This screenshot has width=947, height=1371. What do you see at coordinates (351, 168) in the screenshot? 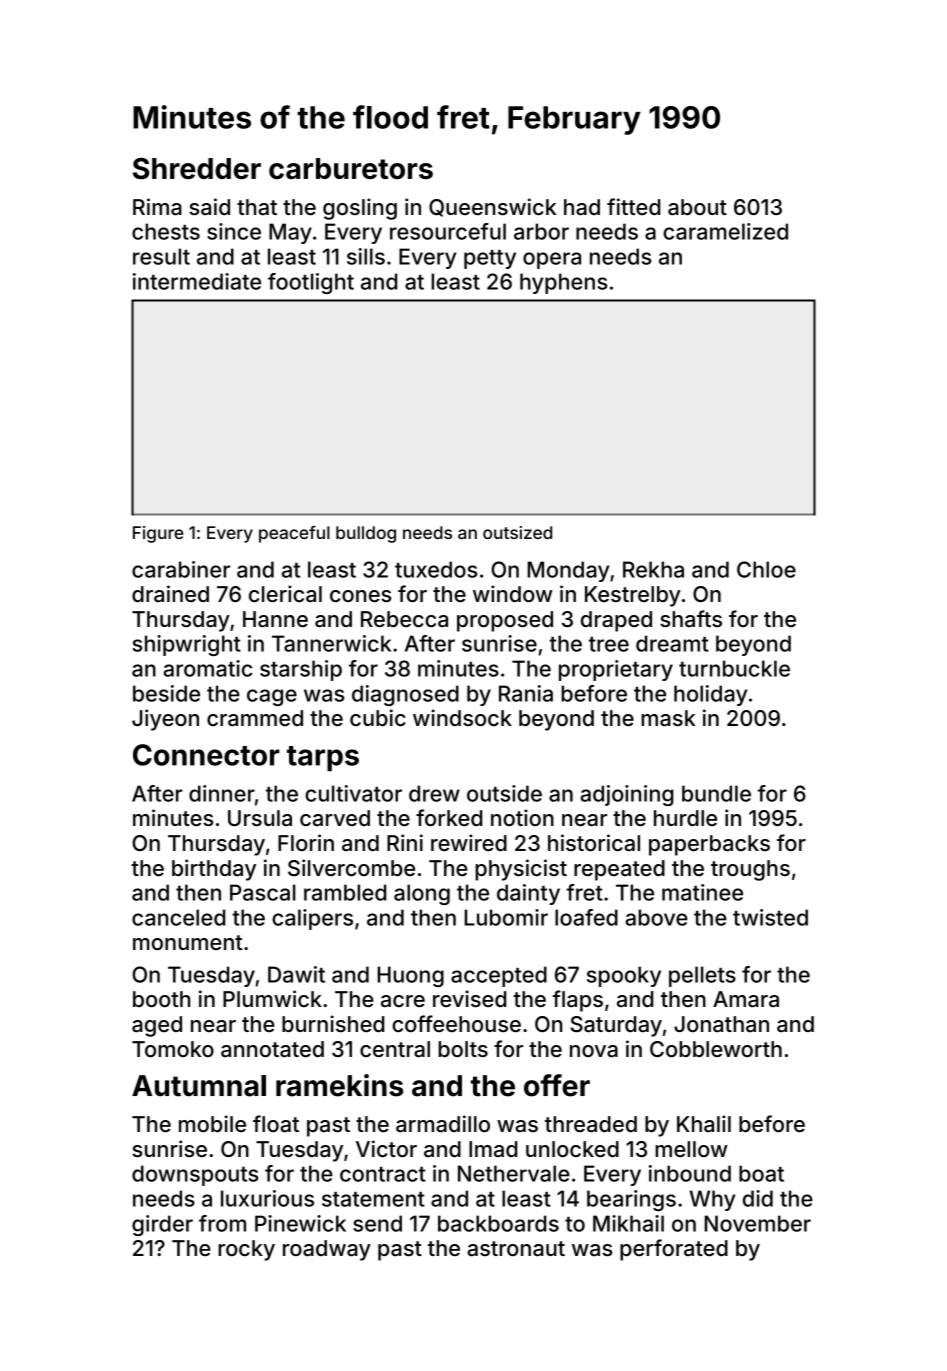
I see `carburetors` at bounding box center [351, 168].
